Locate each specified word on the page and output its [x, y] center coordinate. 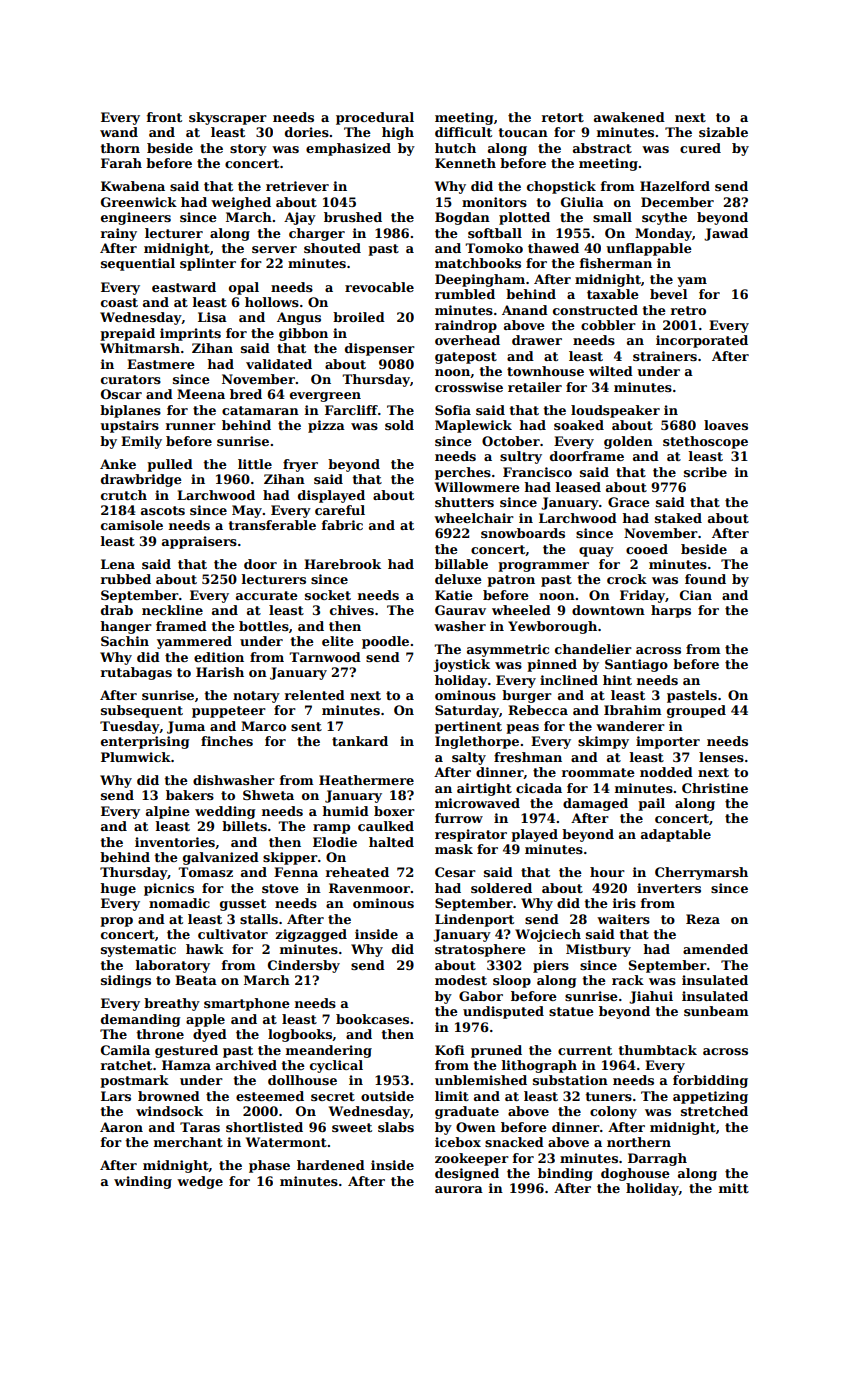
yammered [194, 642]
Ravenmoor [369, 888]
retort [563, 117]
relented [315, 695]
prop [116, 922]
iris [624, 903]
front [164, 117]
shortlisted [264, 1127]
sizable [723, 132]
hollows [272, 302]
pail [651, 804]
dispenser [380, 349]
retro [688, 310]
